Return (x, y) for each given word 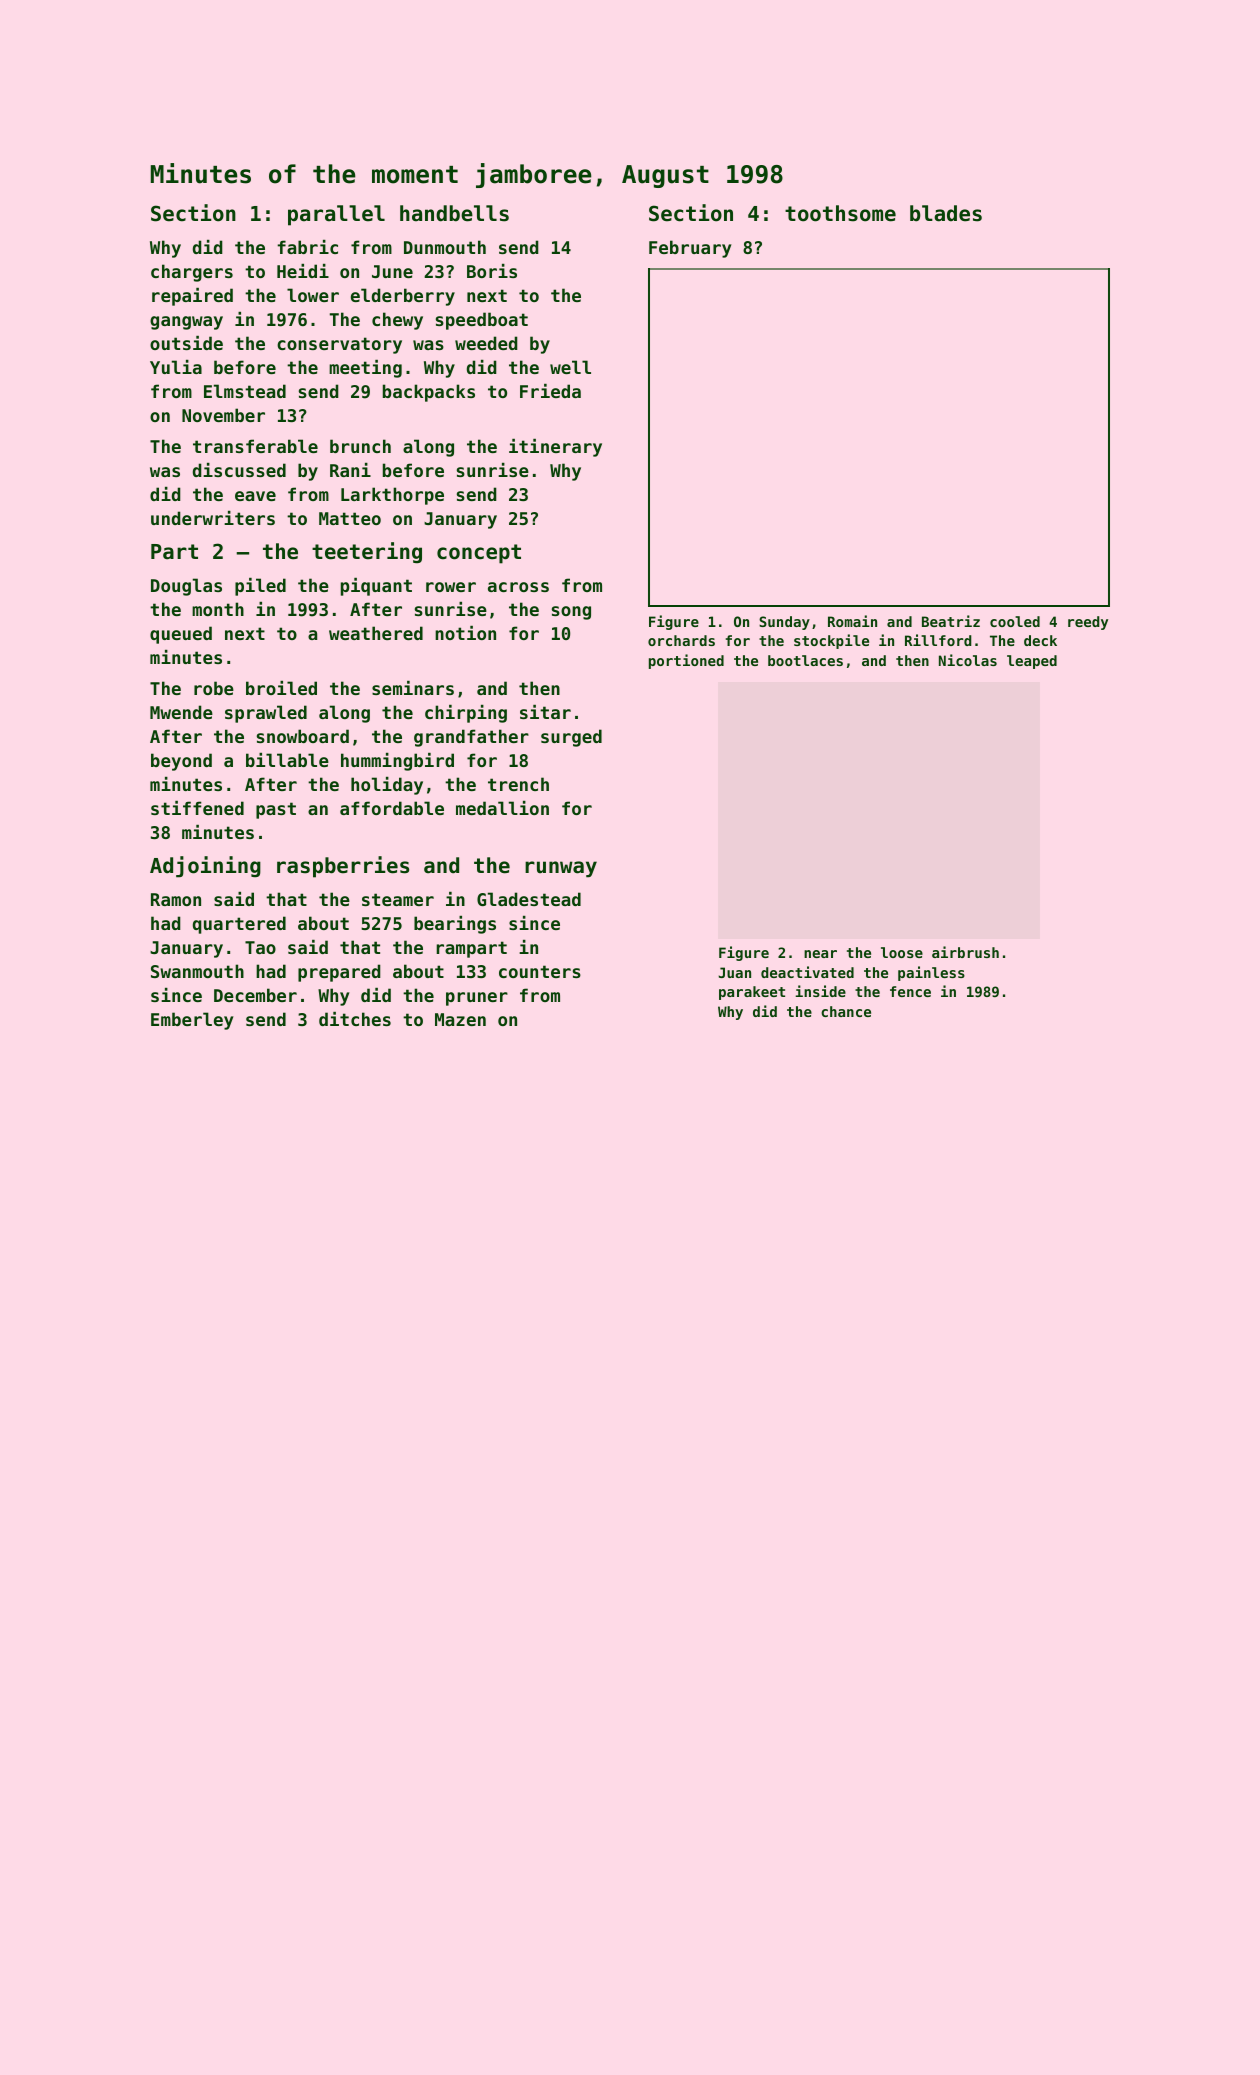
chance (846, 1011)
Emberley (192, 1021)
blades (946, 213)
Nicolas (968, 660)
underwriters (213, 518)
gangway (186, 323)
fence (910, 991)
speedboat (482, 321)
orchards (681, 640)
